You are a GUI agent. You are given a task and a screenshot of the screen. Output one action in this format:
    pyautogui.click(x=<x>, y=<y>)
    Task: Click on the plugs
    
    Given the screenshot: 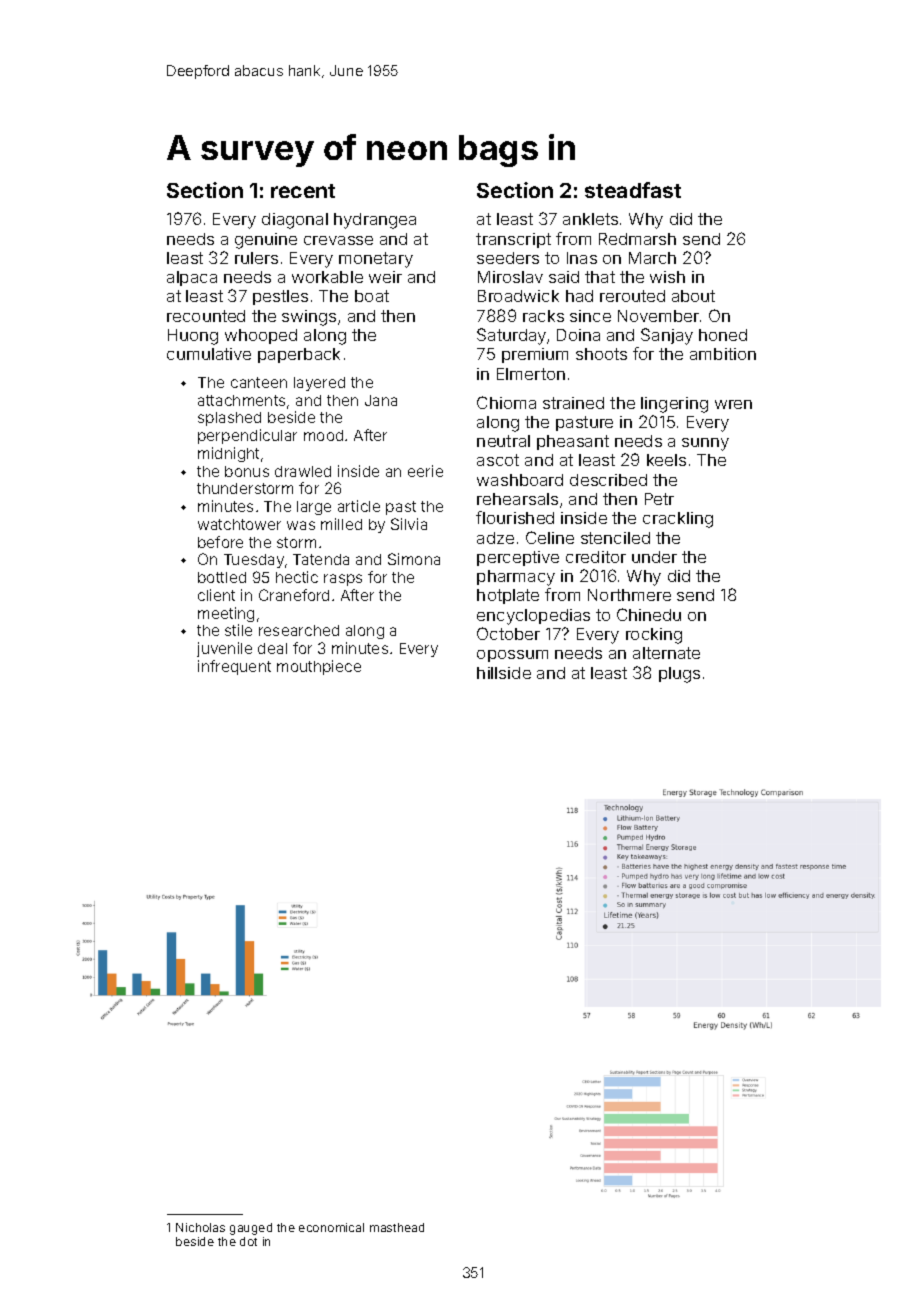 What is the action you would take?
    pyautogui.click(x=679, y=675)
